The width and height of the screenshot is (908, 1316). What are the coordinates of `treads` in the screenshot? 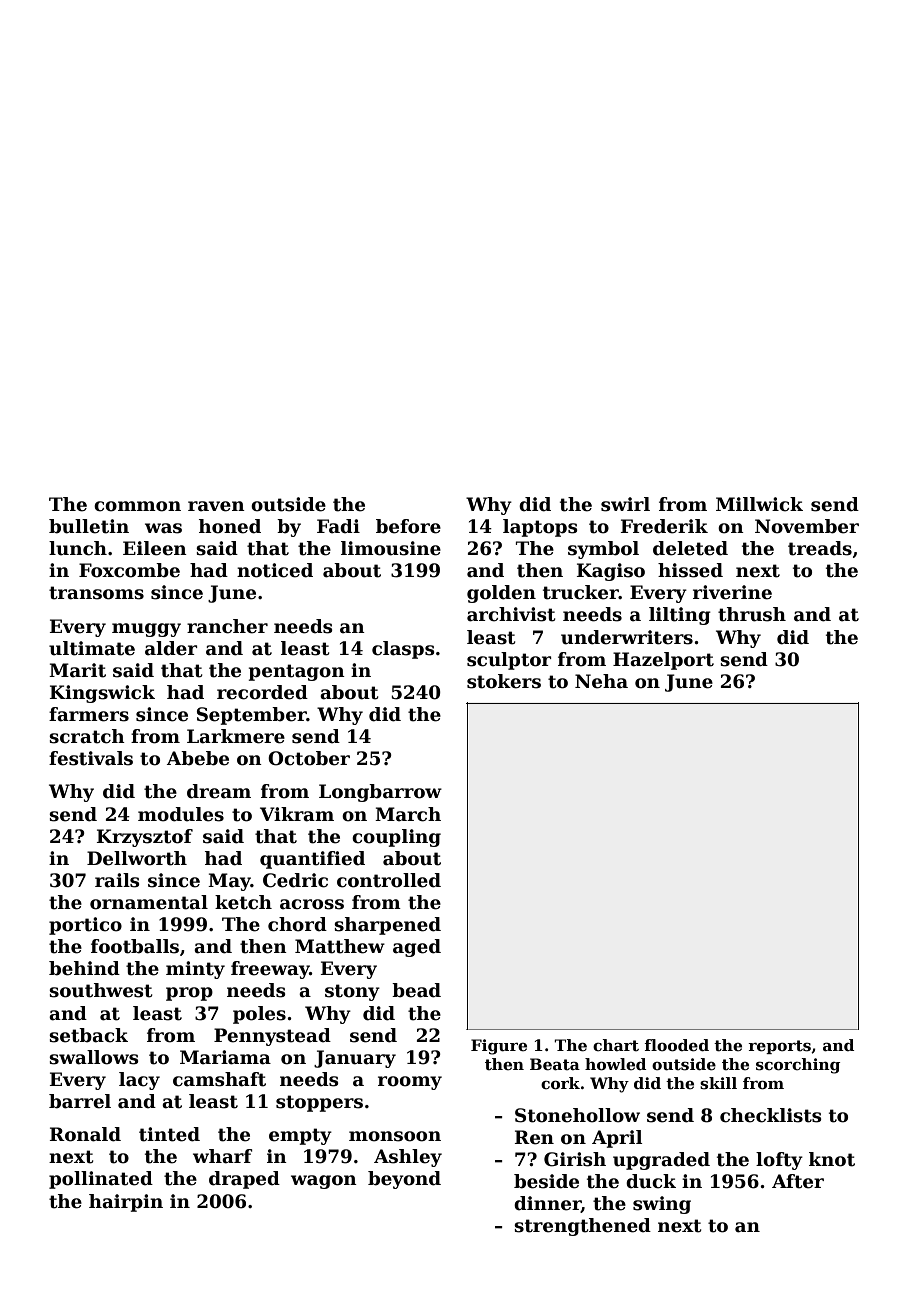 It's located at (820, 548).
